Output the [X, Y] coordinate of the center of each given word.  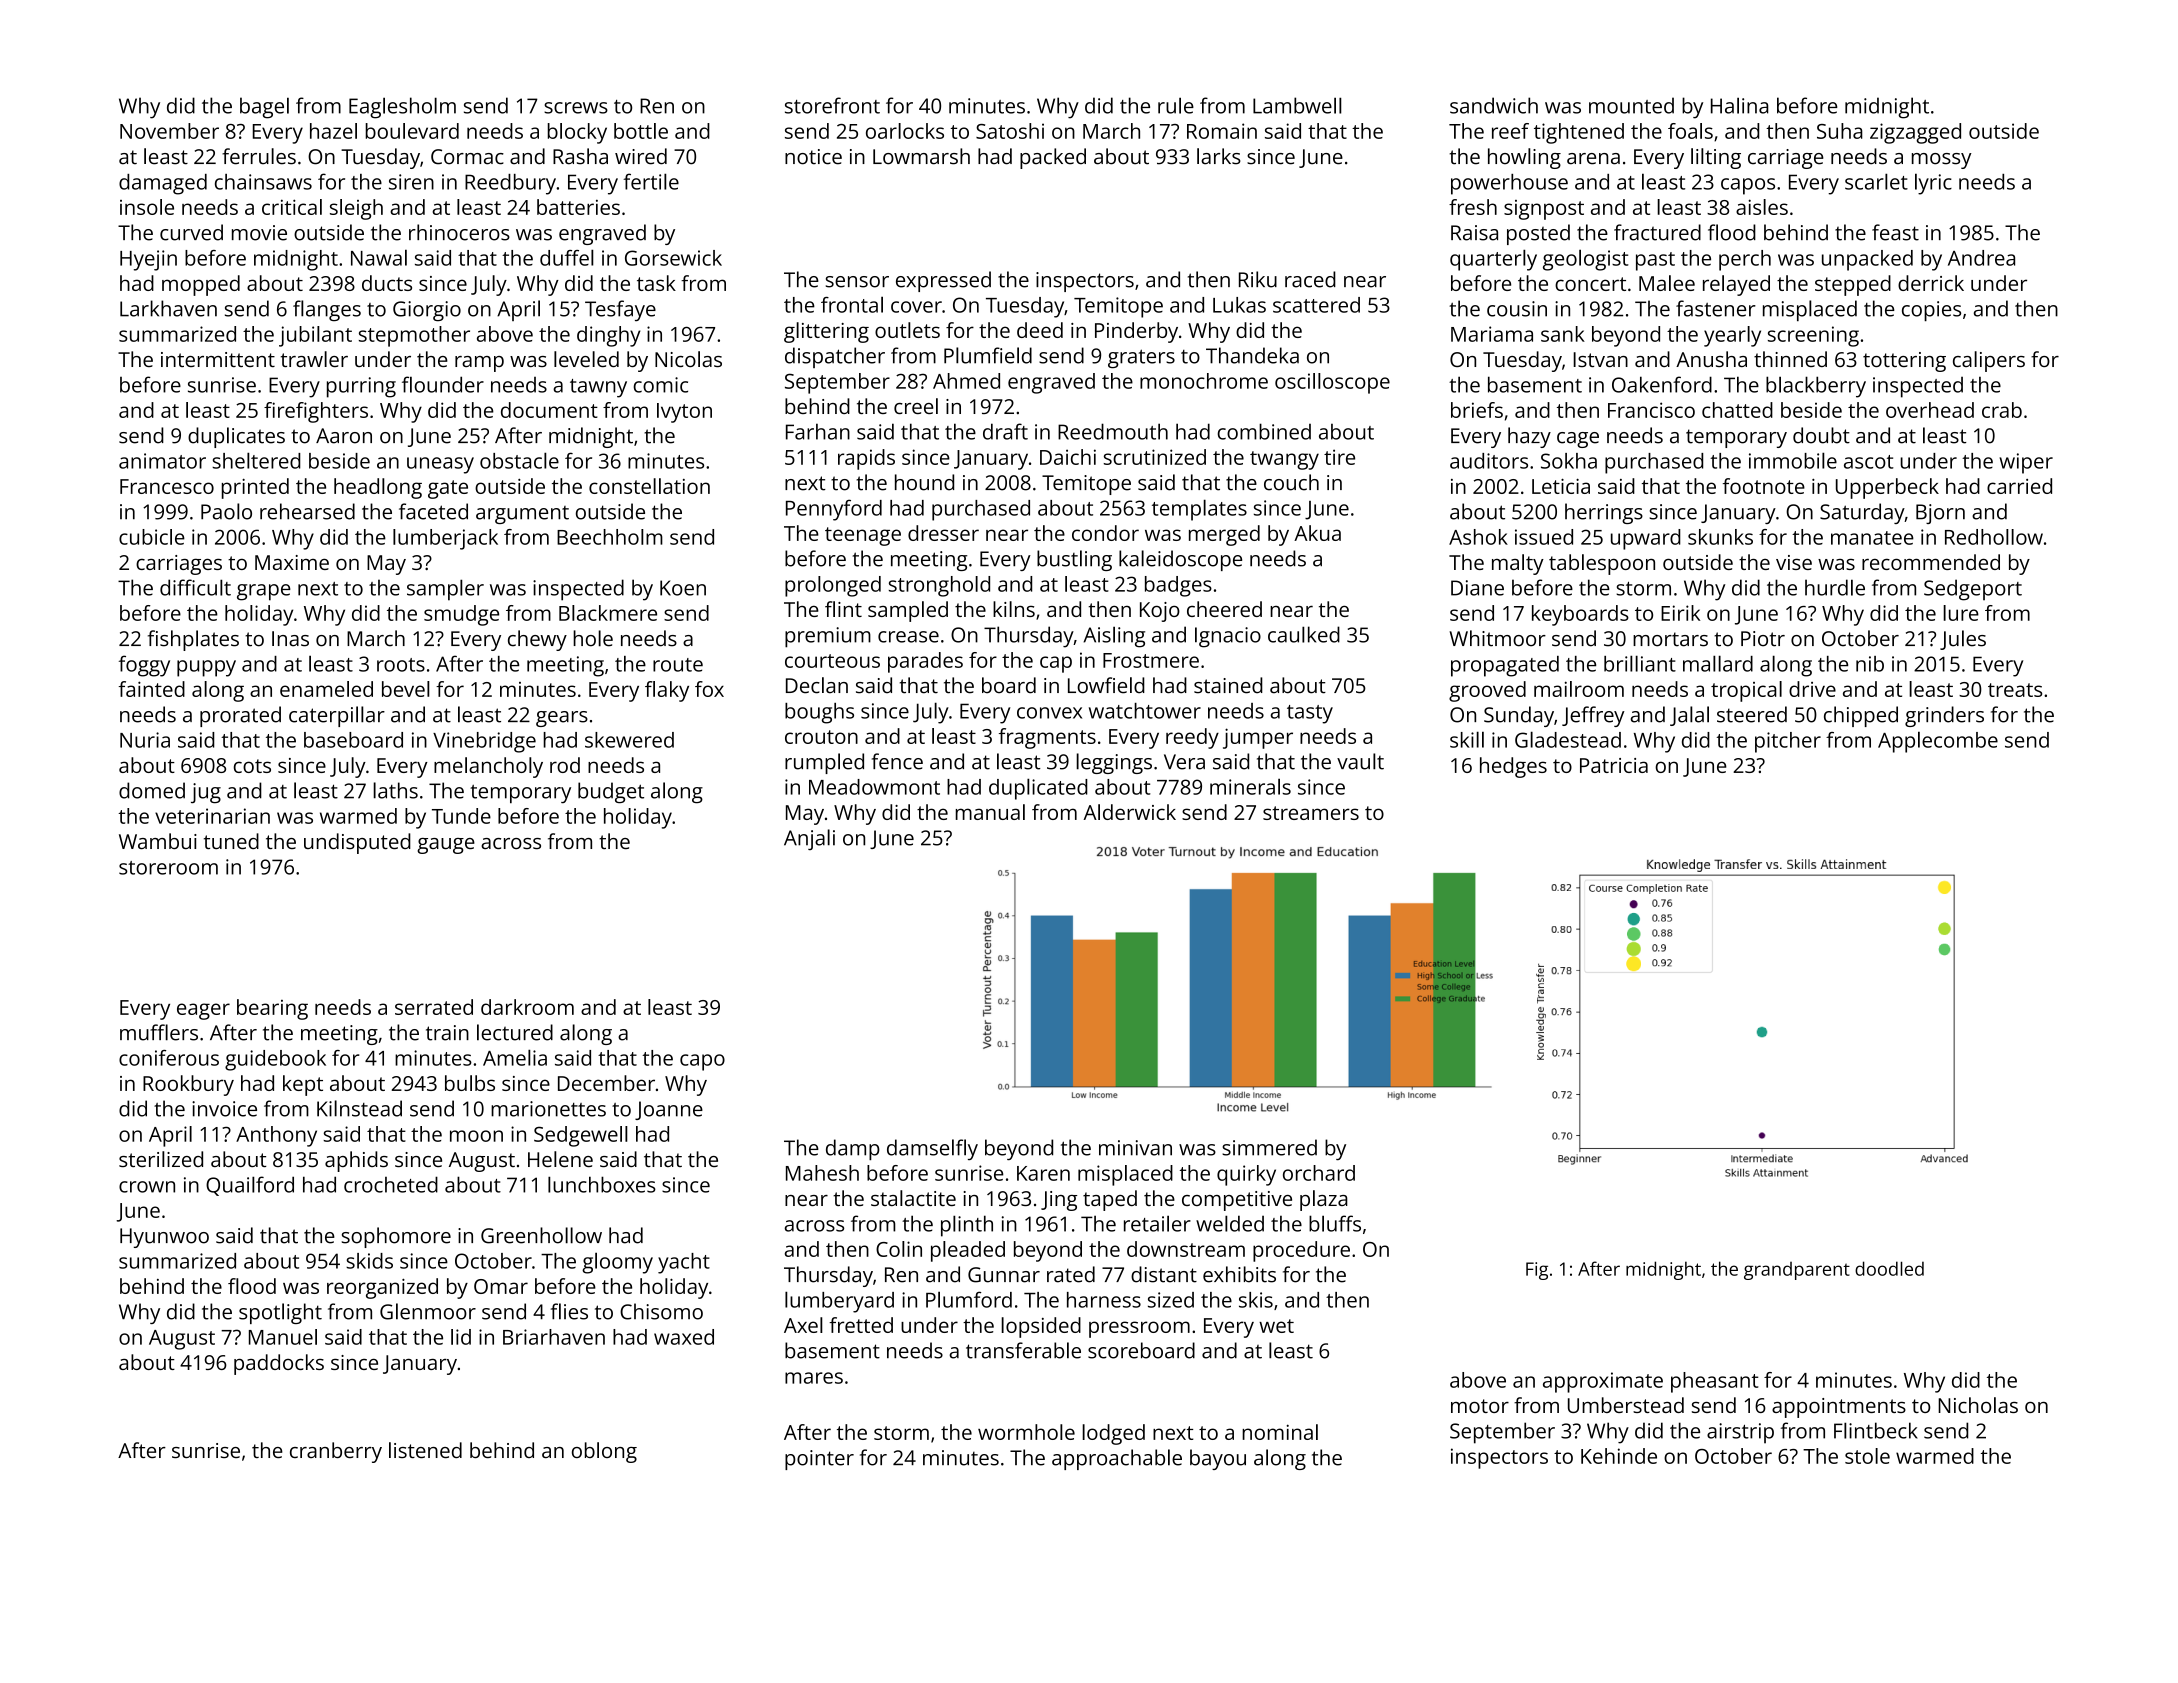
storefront [832, 105]
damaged [163, 184]
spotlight [280, 1313]
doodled [1889, 1268]
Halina [1739, 105]
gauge [446, 846]
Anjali [809, 839]
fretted [861, 1325]
